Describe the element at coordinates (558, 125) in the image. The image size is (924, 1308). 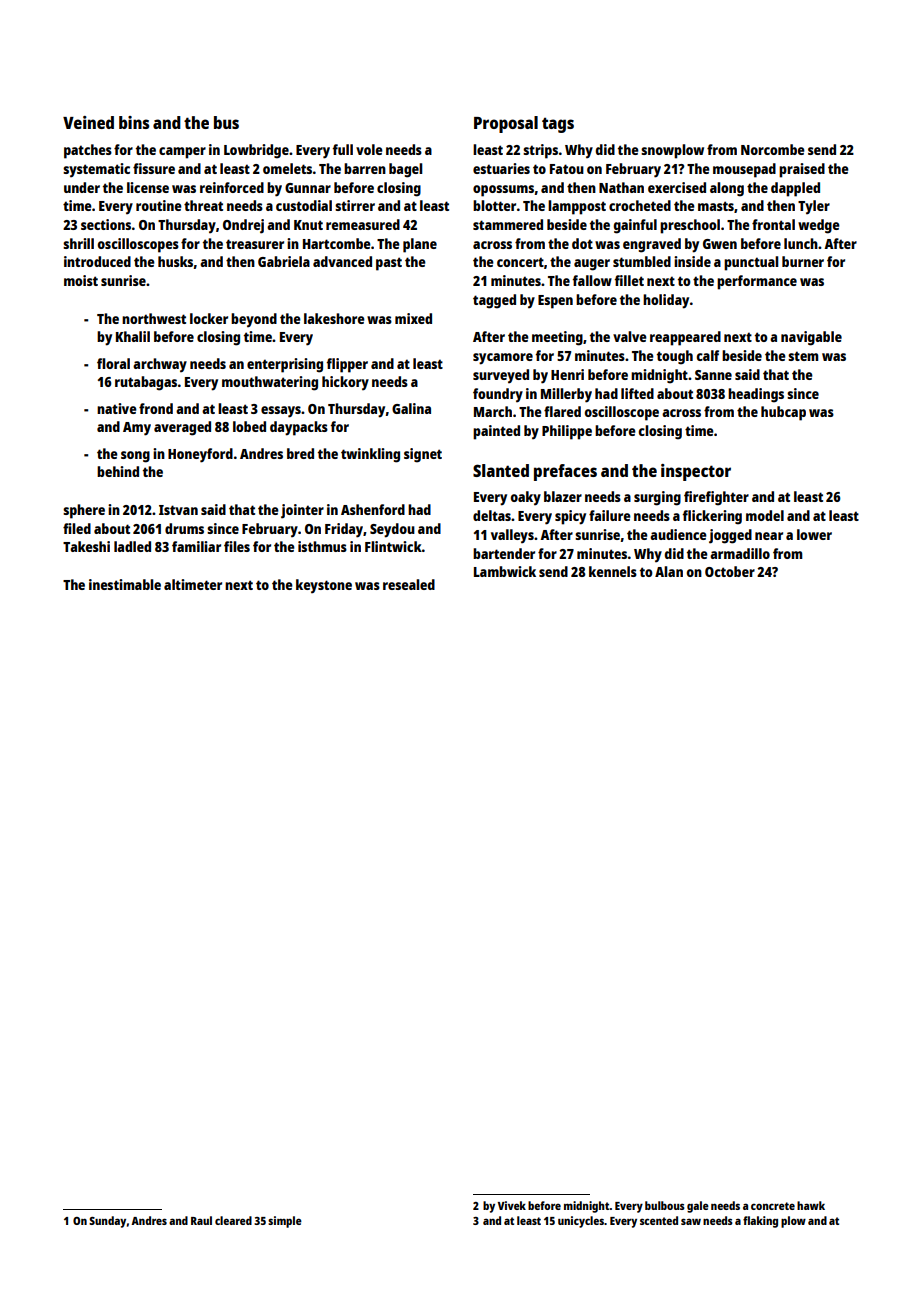
I see `tags` at that location.
